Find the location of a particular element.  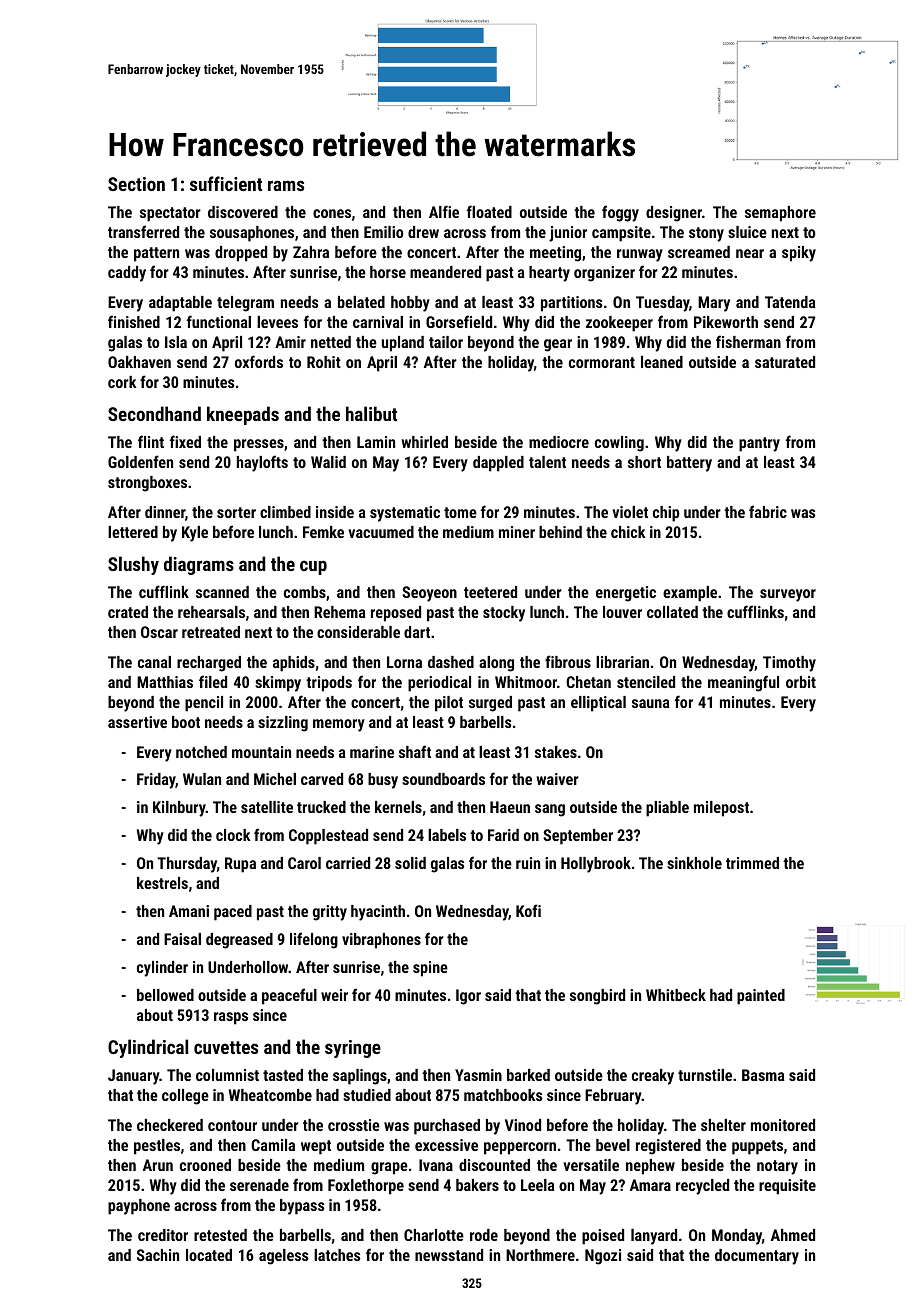

Wulan is located at coordinates (202, 779).
